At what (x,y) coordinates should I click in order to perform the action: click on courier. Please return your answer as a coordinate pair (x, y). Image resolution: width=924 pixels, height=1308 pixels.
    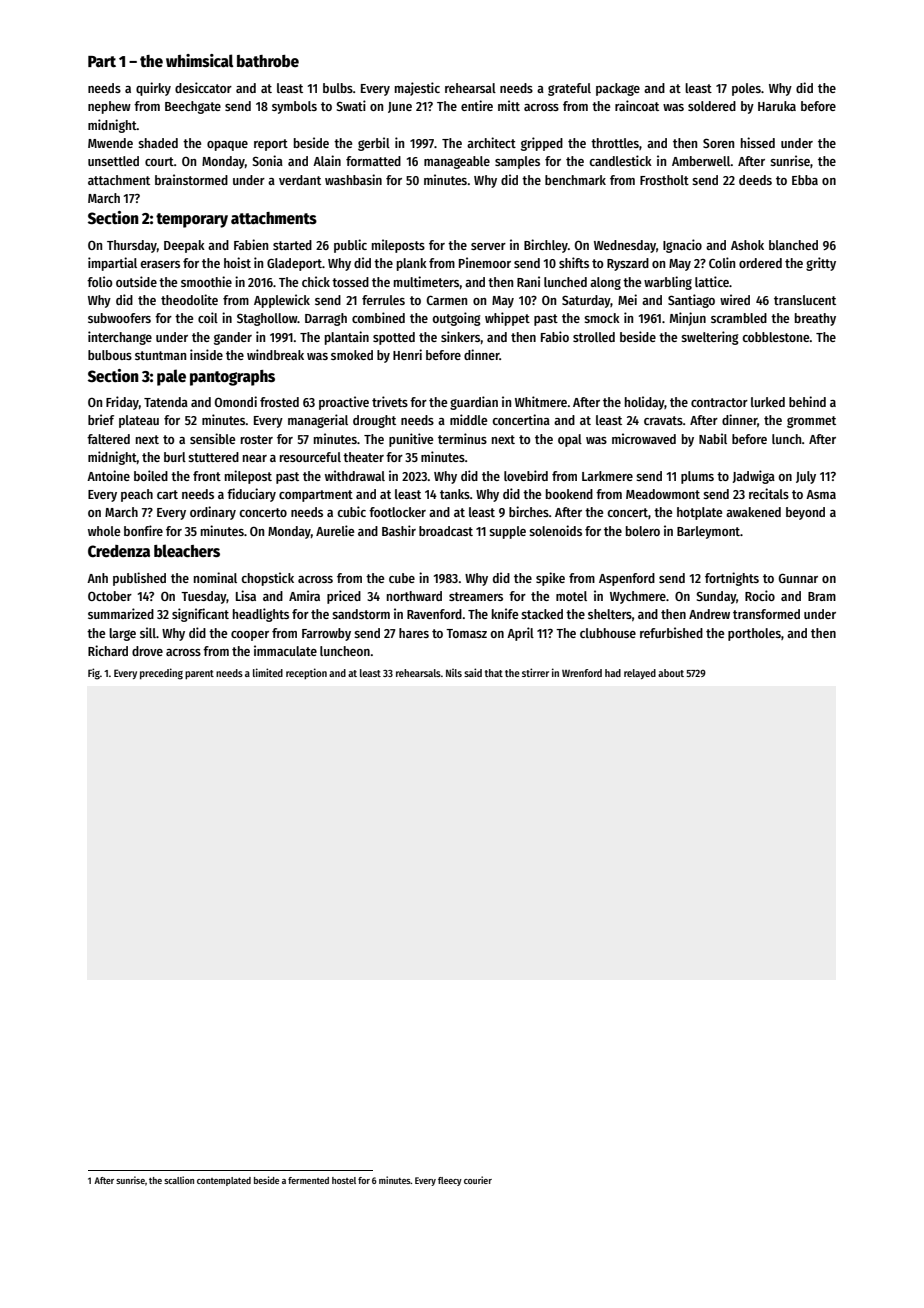
    Looking at the image, I should click on (478, 1180).
